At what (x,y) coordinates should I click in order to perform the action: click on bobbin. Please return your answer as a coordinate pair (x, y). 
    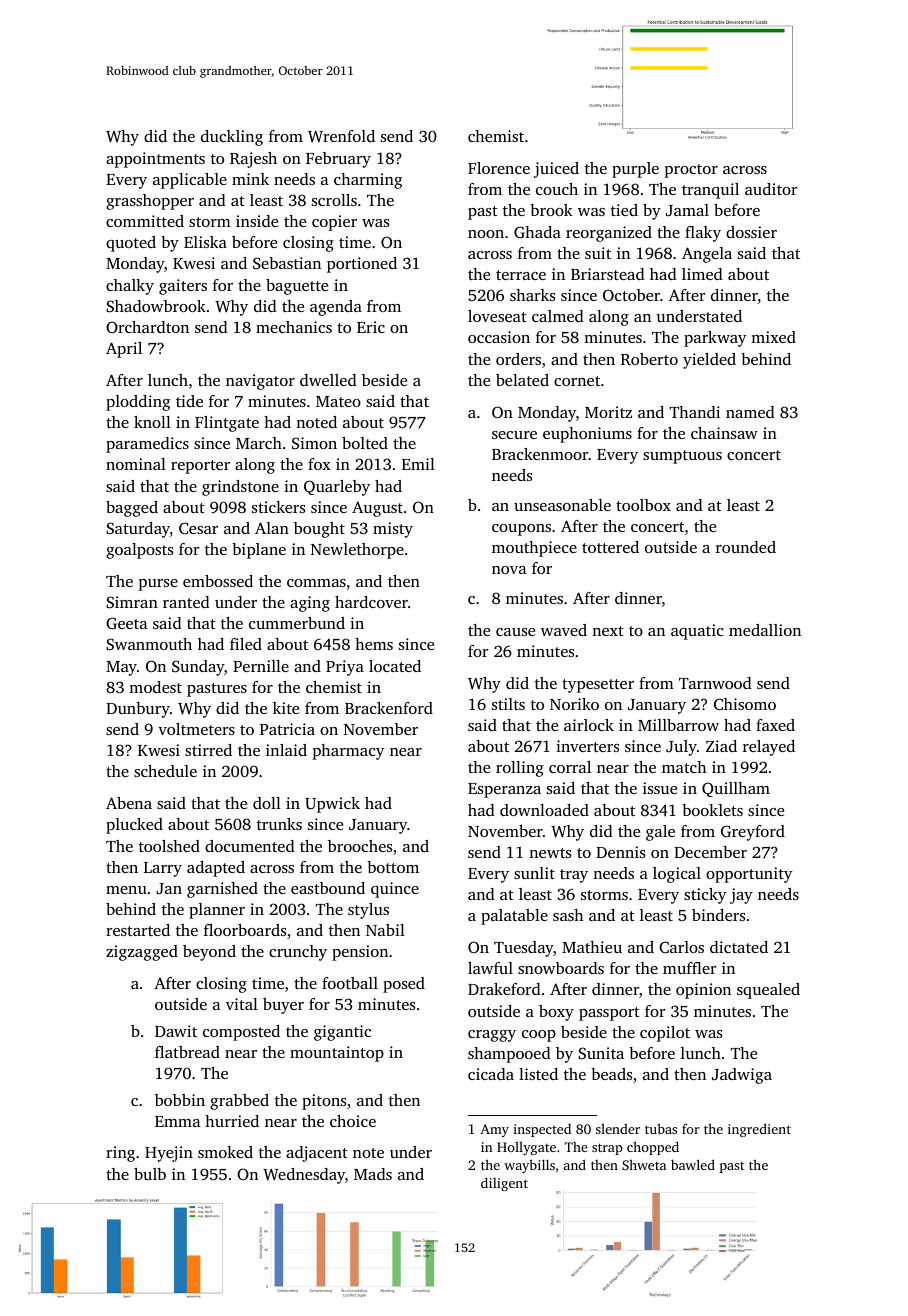
    Looking at the image, I should click on (180, 1100).
